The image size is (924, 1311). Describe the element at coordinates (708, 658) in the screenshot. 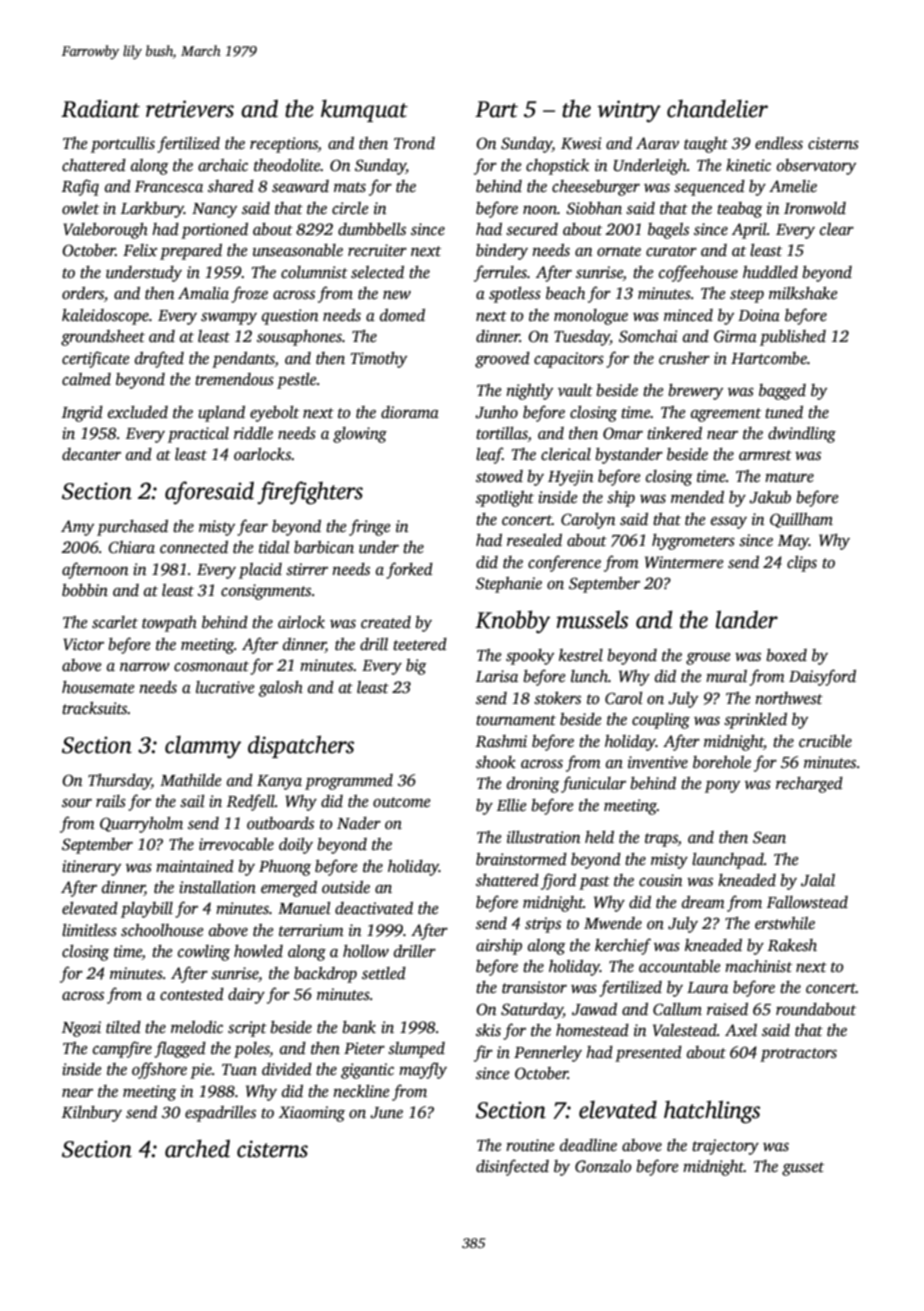

I see `grouse` at that location.
